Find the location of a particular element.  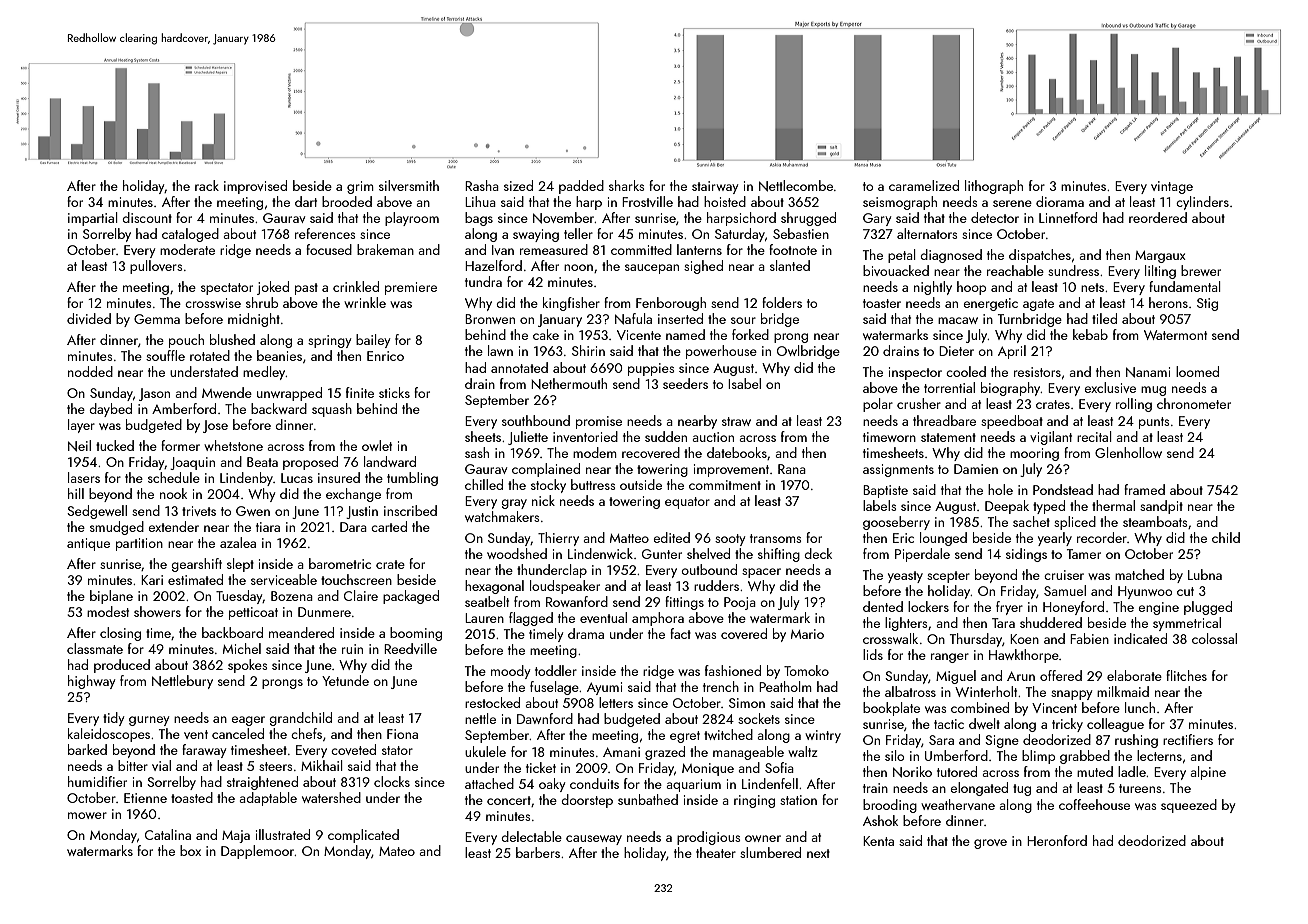

pullovers is located at coordinates (156, 267).
